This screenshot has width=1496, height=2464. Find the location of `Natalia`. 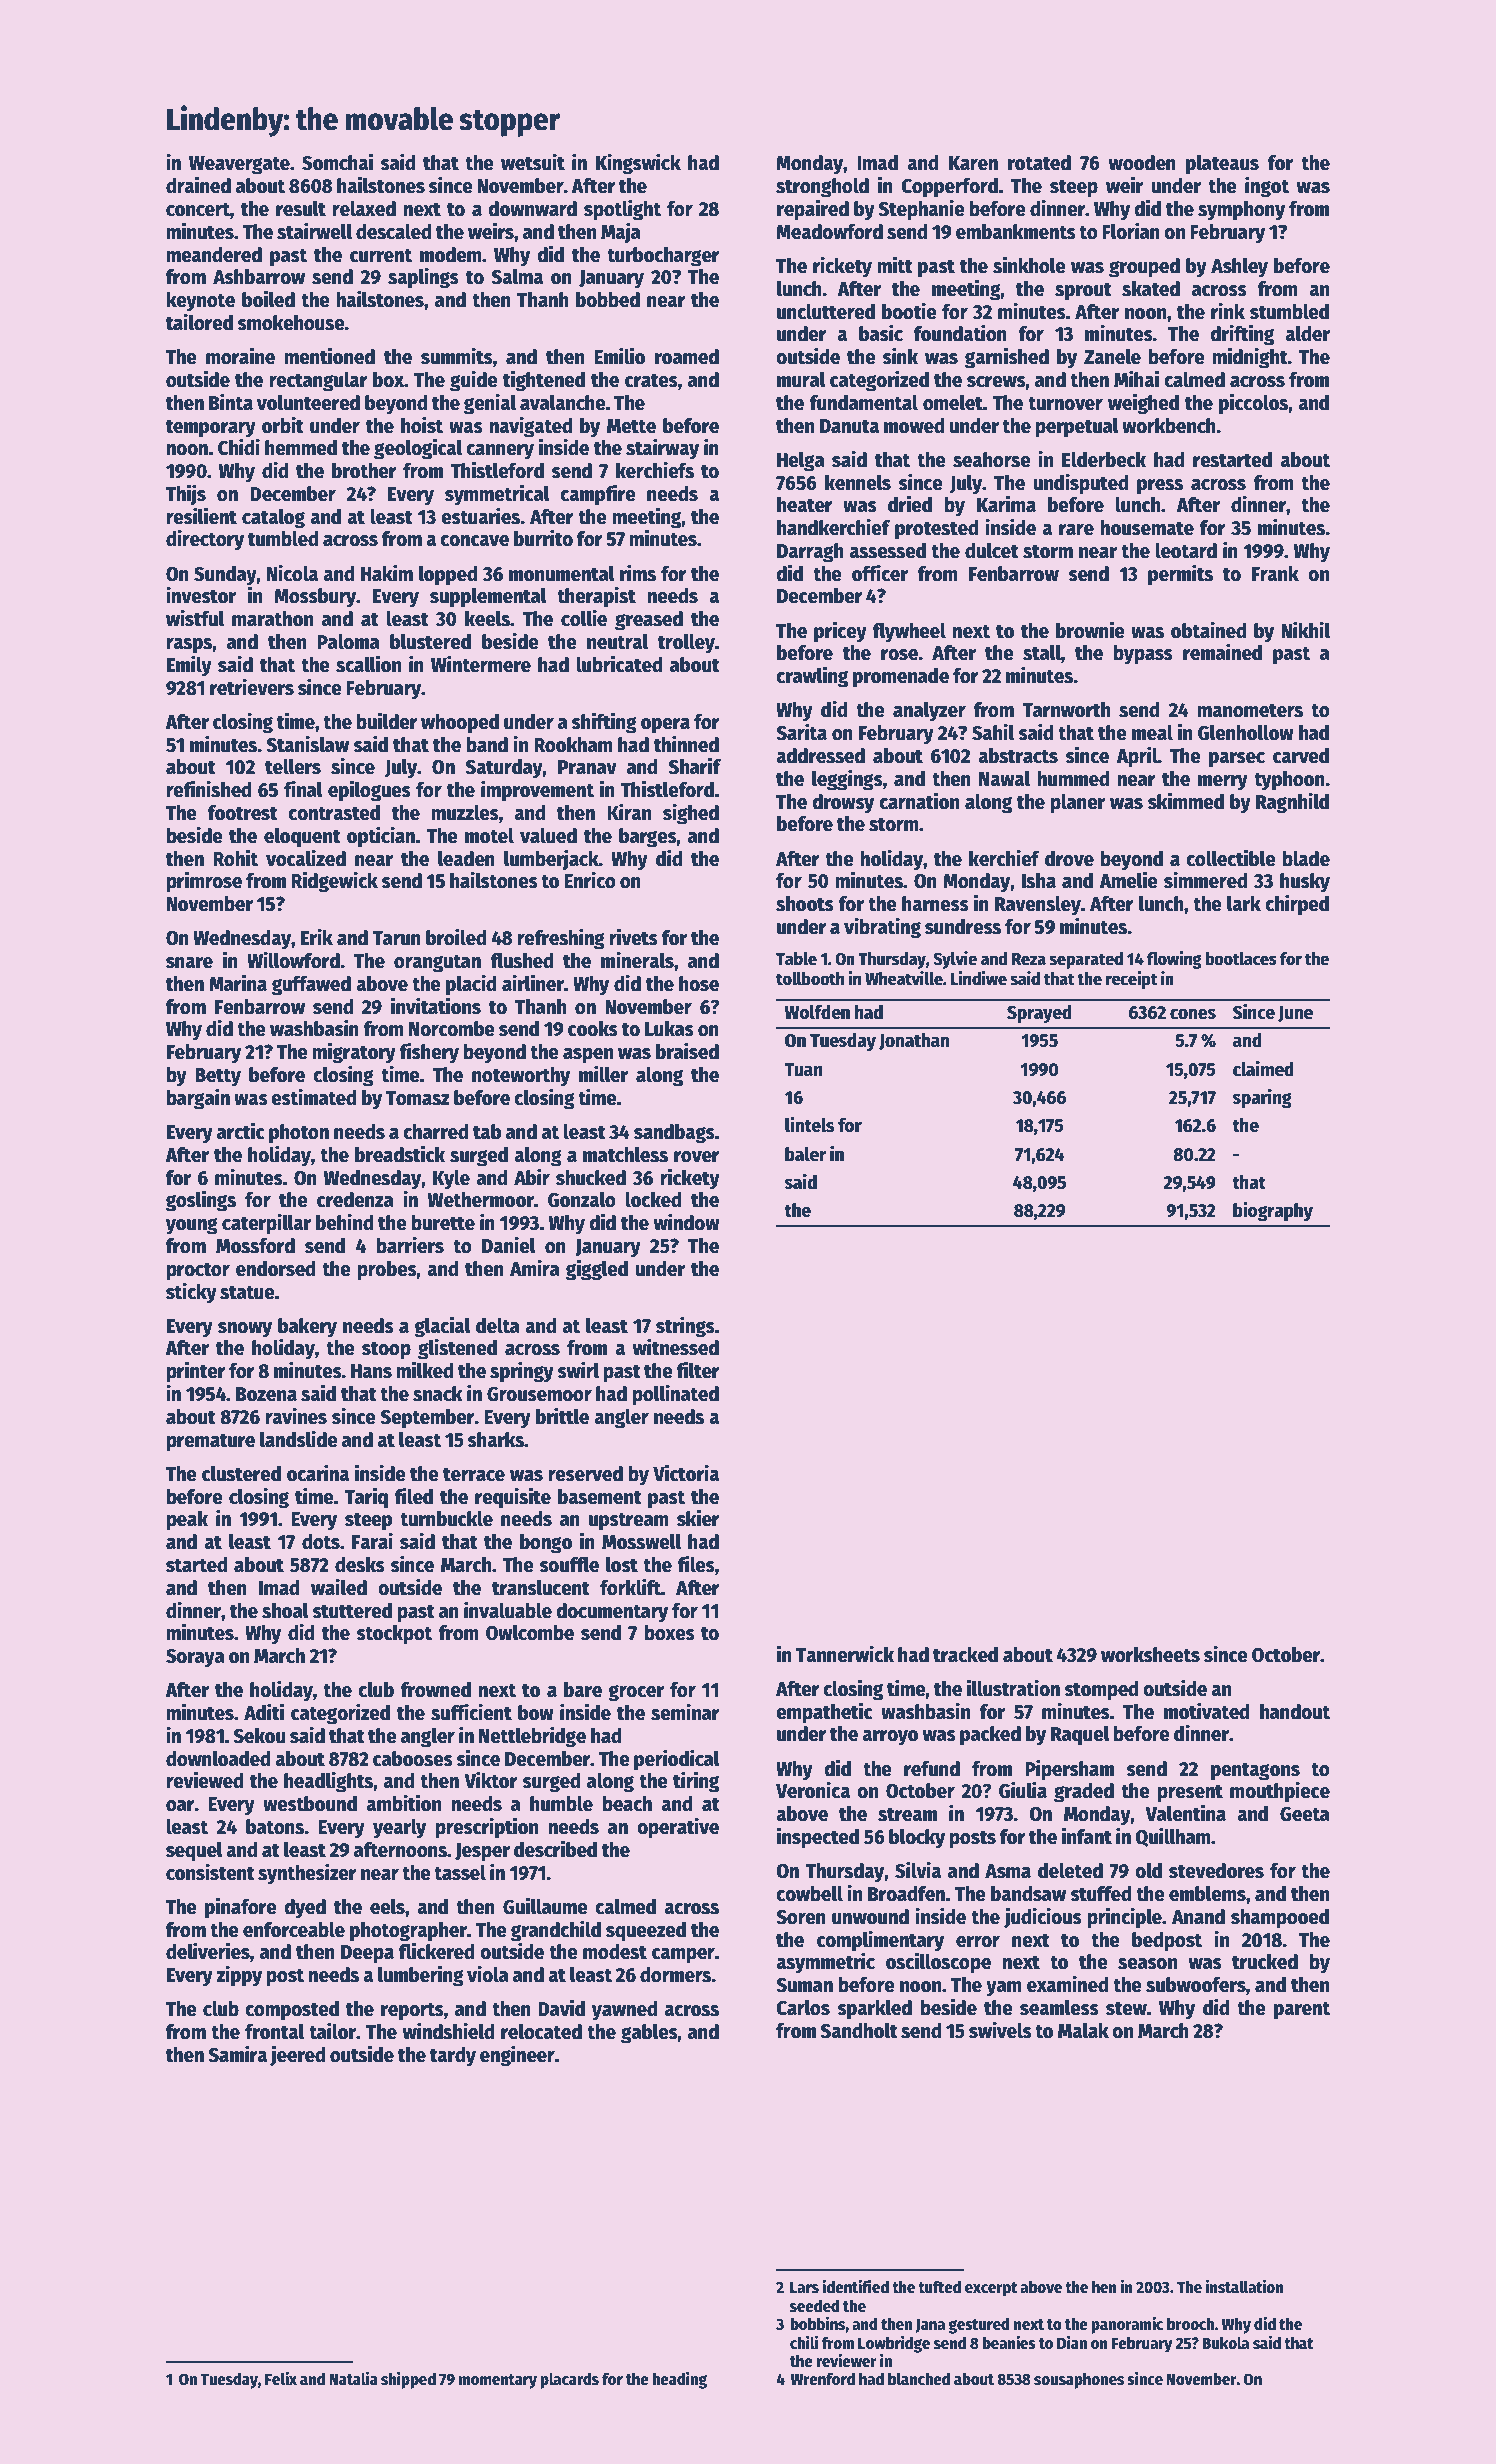

Natalia is located at coordinates (353, 2378).
